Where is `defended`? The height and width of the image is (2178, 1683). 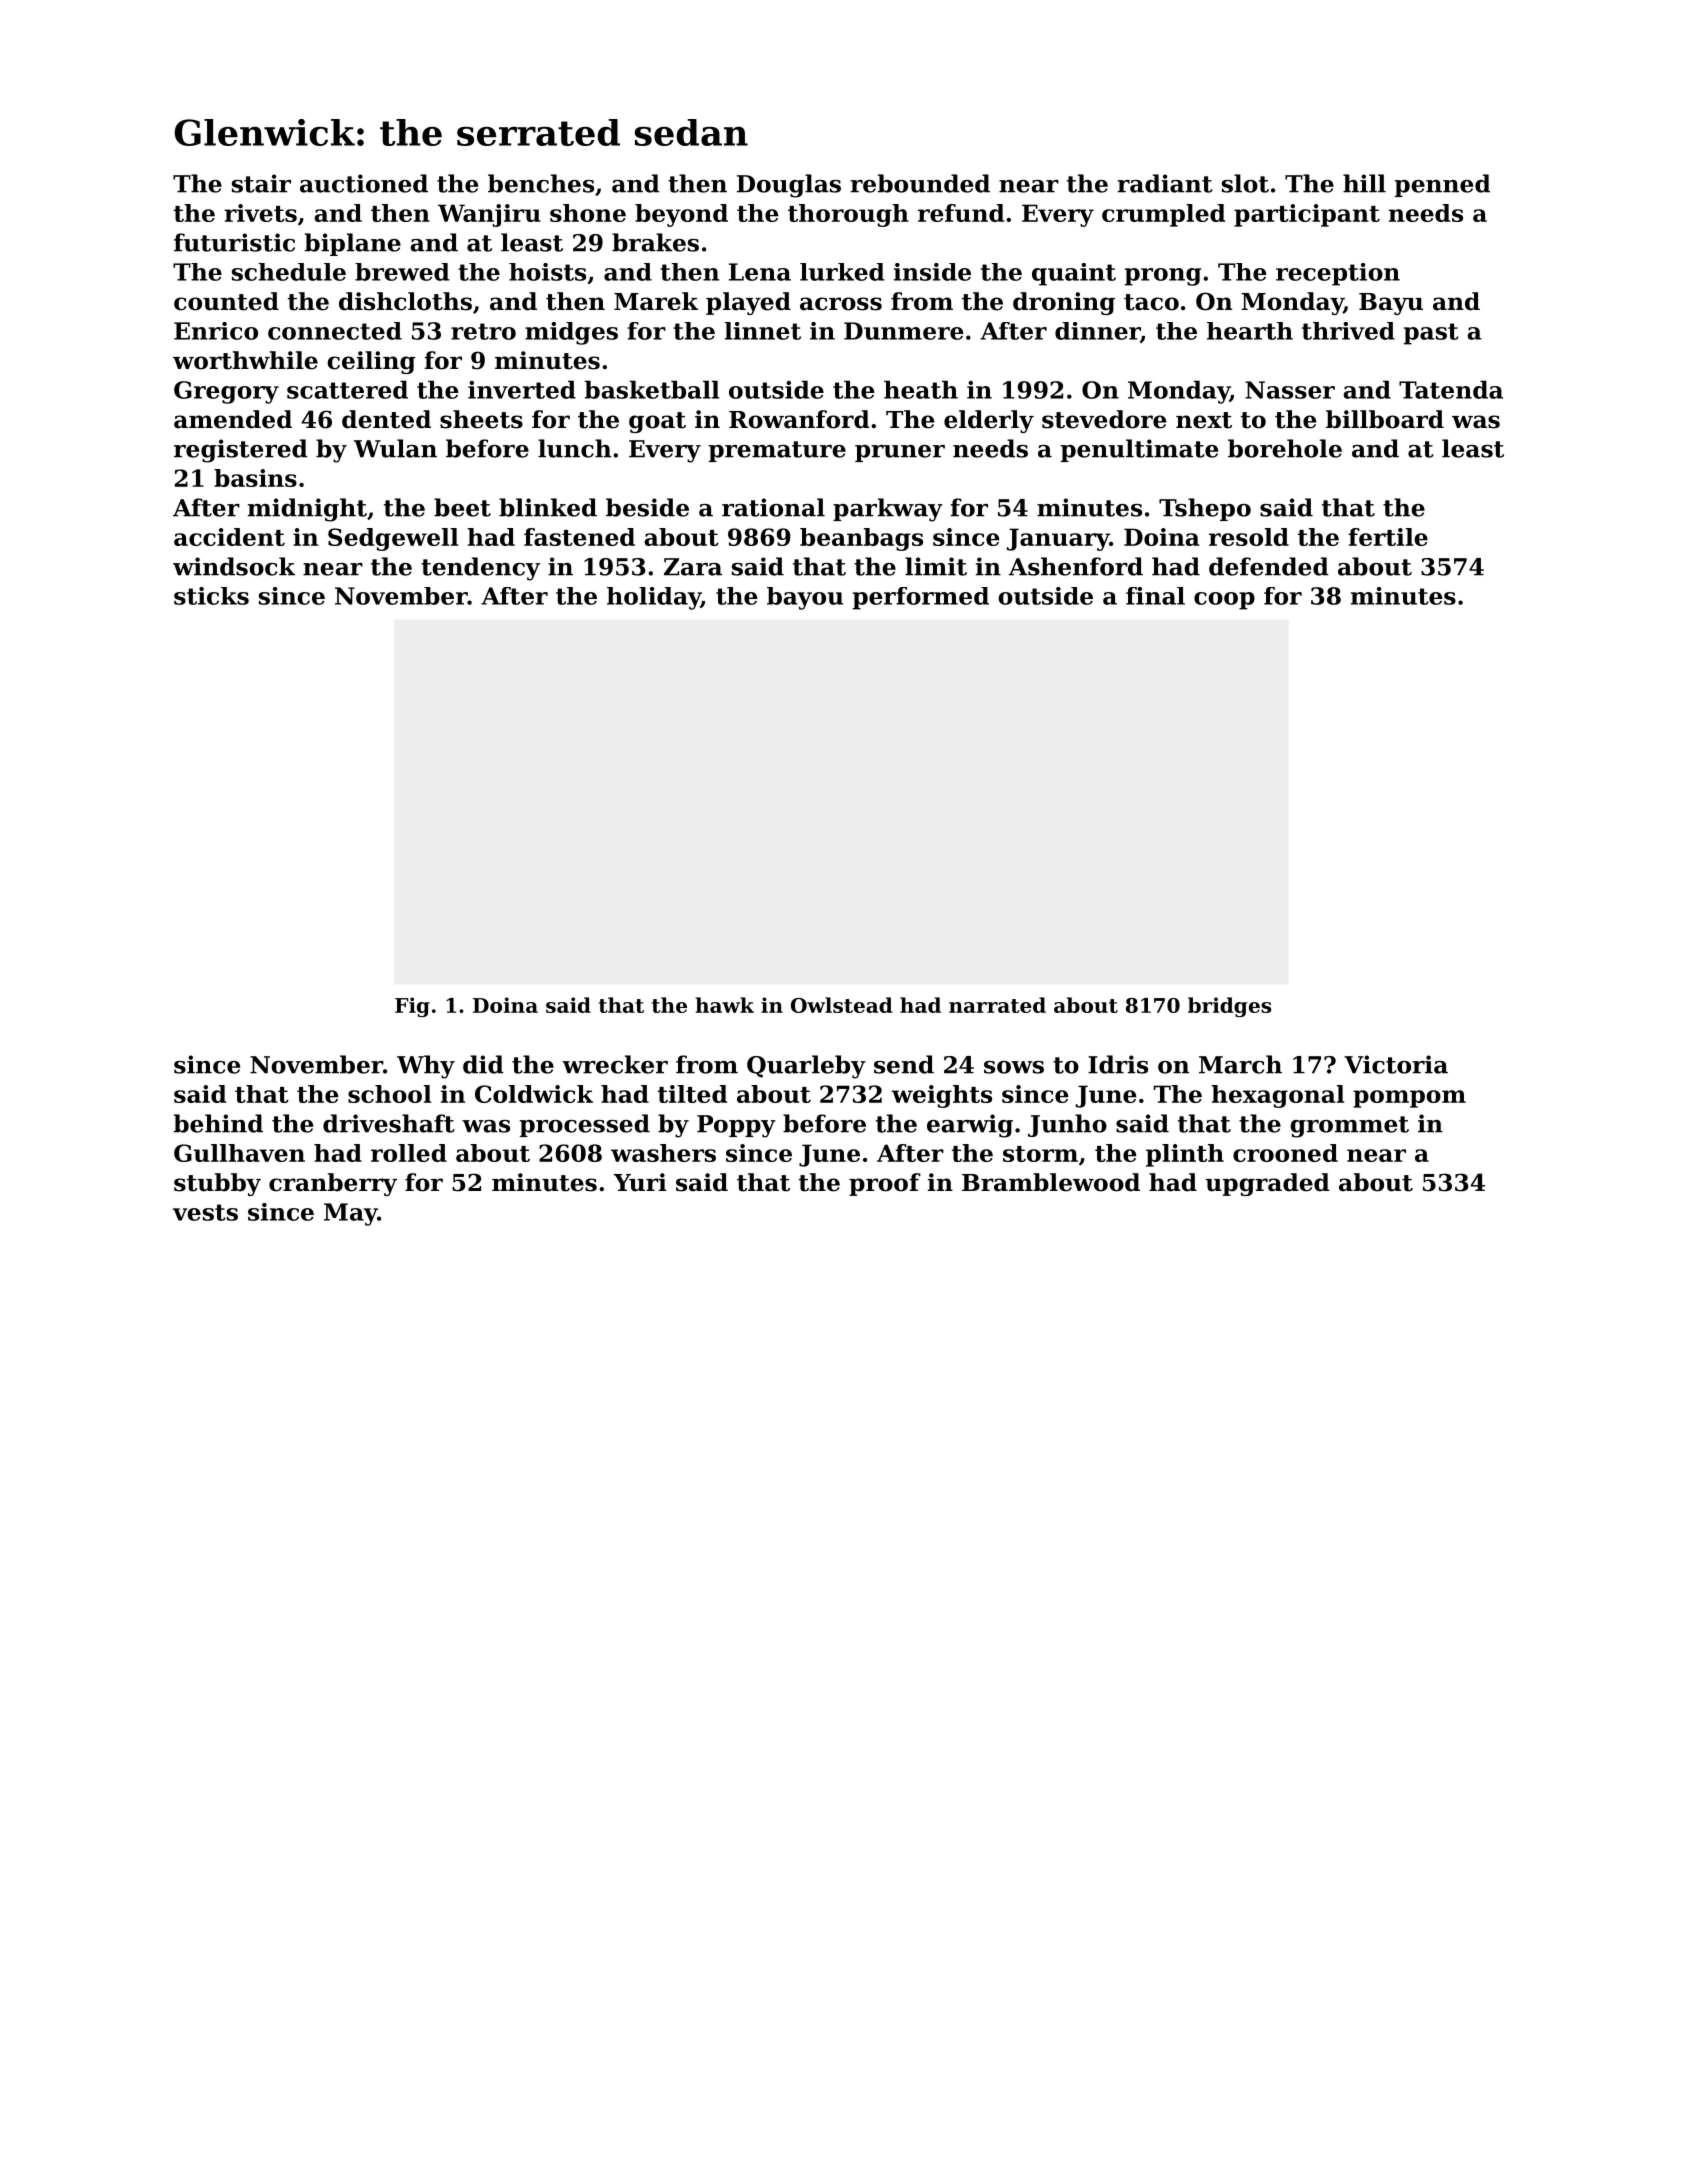 defended is located at coordinates (1269, 566).
